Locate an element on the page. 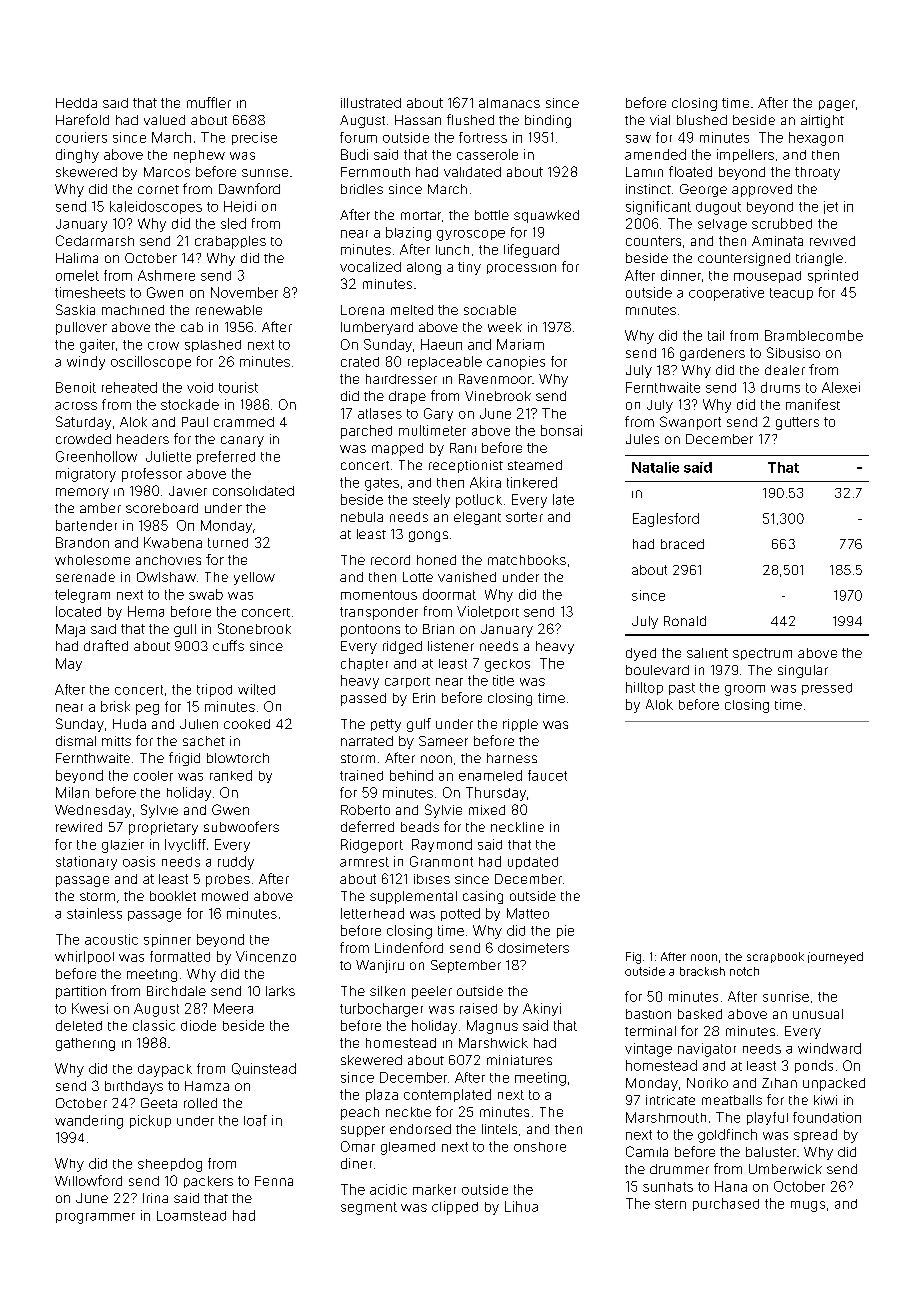 The width and height of the image is (924, 1308). scrapbook is located at coordinates (775, 957).
